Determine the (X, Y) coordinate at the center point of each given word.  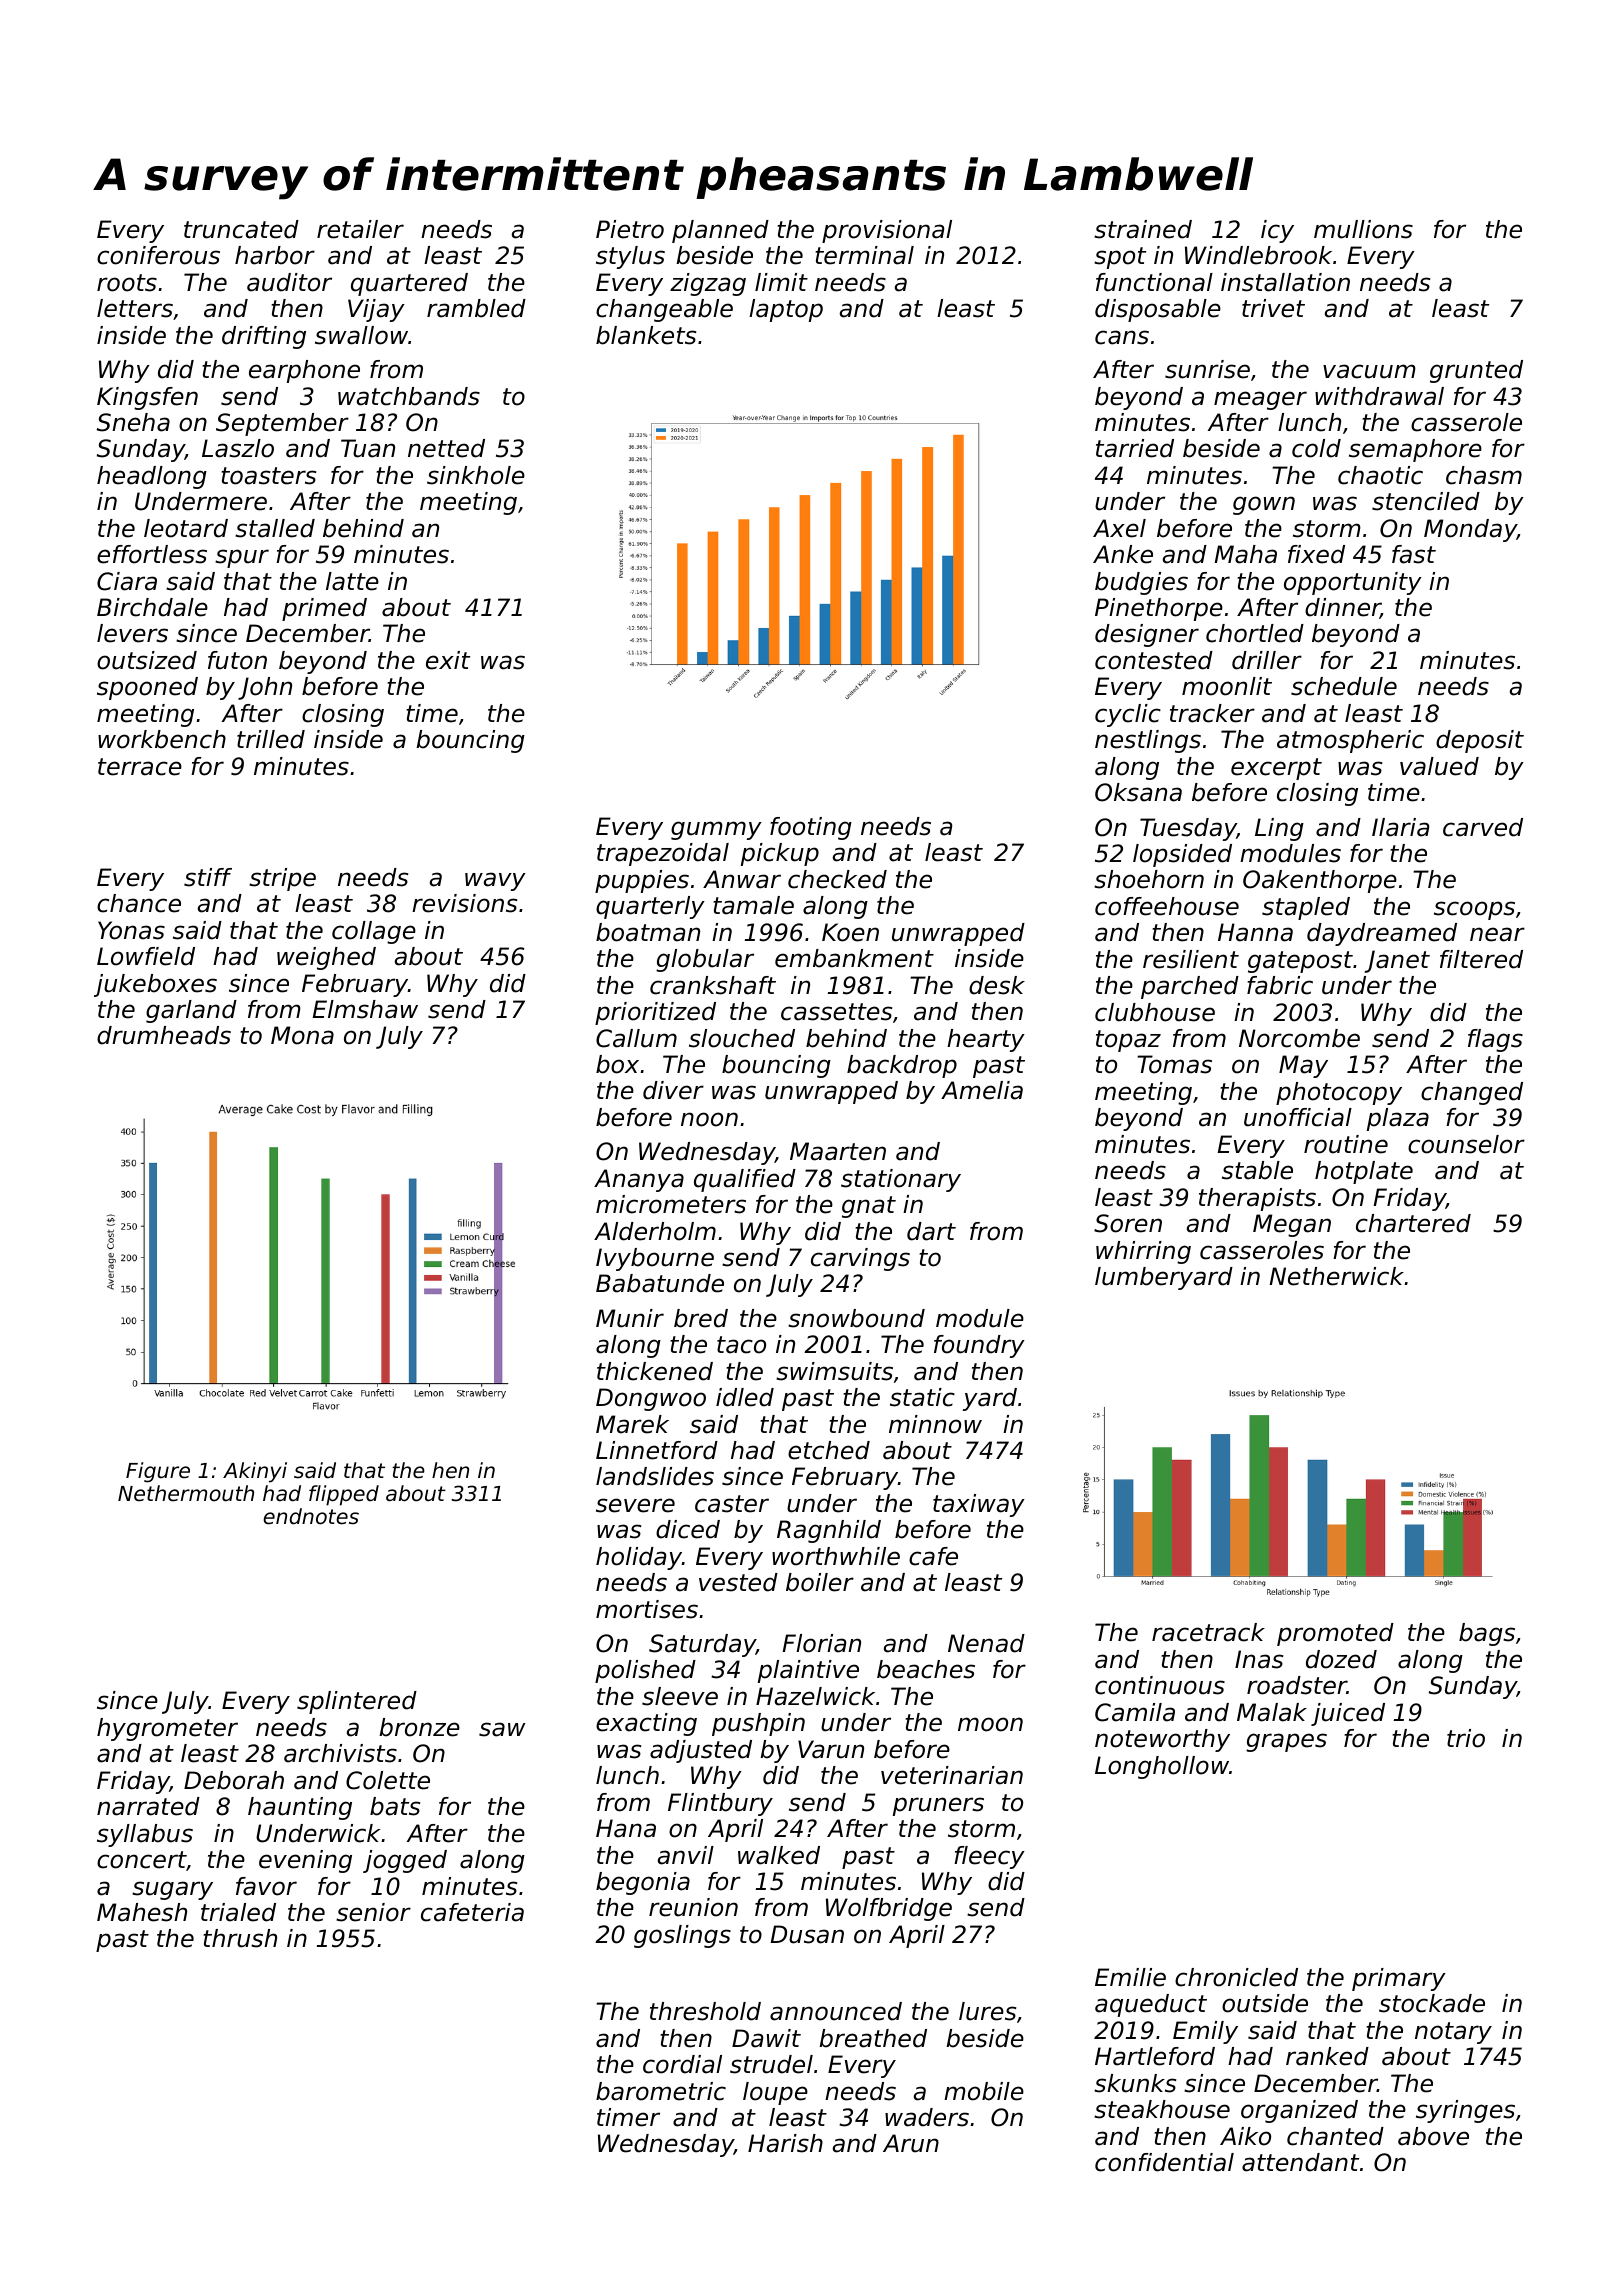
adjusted (701, 1751)
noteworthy (1162, 1740)
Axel (1119, 528)
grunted (1476, 371)
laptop (786, 310)
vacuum (1369, 371)
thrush (240, 1938)
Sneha (133, 422)
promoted (1335, 1634)
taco (741, 1345)
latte (352, 581)
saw (502, 1729)
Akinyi (255, 1472)
